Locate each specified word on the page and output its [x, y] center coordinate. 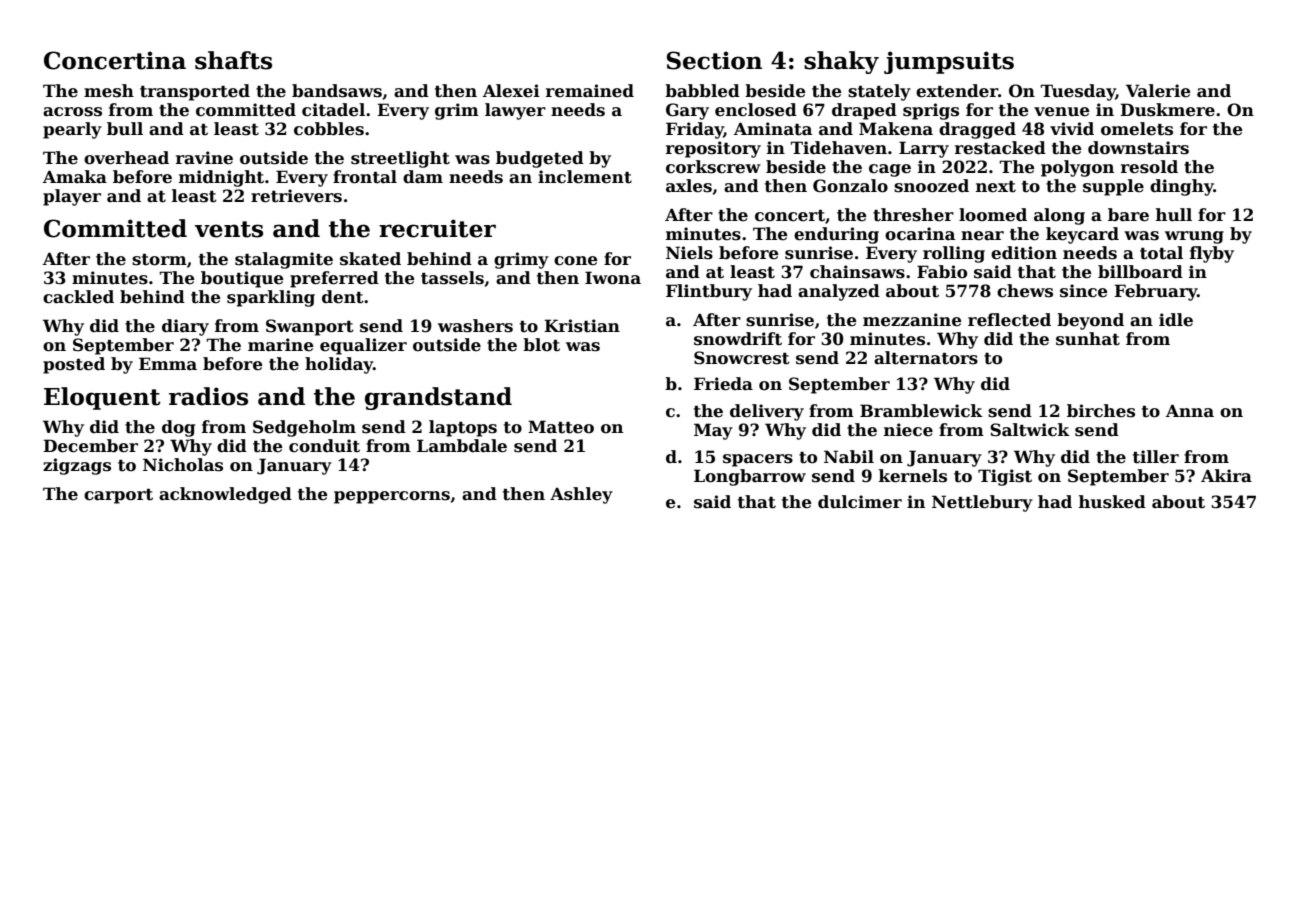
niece [908, 430]
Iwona [613, 278]
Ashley [581, 495]
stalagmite [284, 260]
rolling [954, 254]
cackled [78, 297]
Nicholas [183, 465]
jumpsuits [949, 62]
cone [576, 261]
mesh [109, 91]
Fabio [942, 272]
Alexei [511, 91]
